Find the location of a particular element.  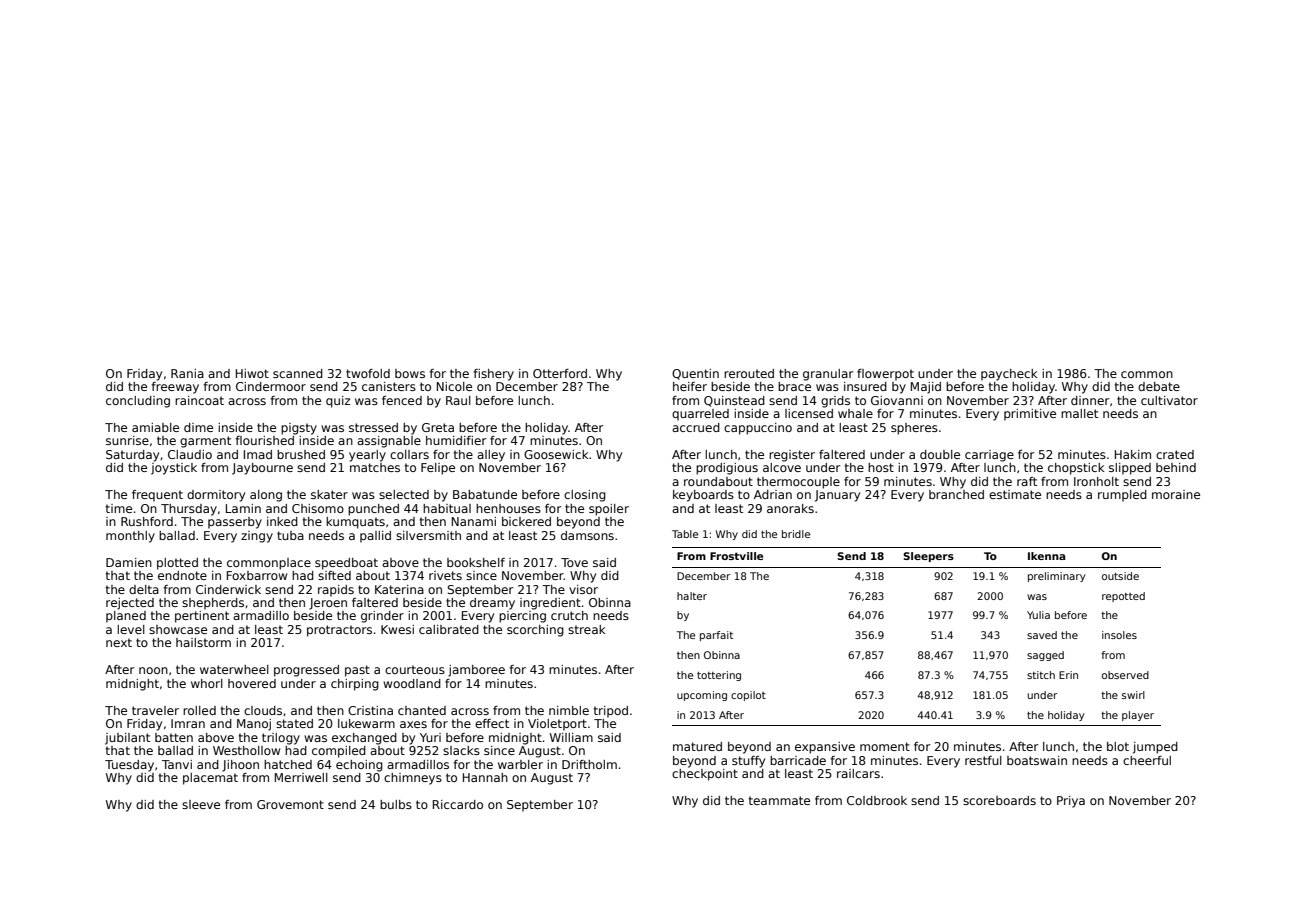

tuba is located at coordinates (290, 535).
